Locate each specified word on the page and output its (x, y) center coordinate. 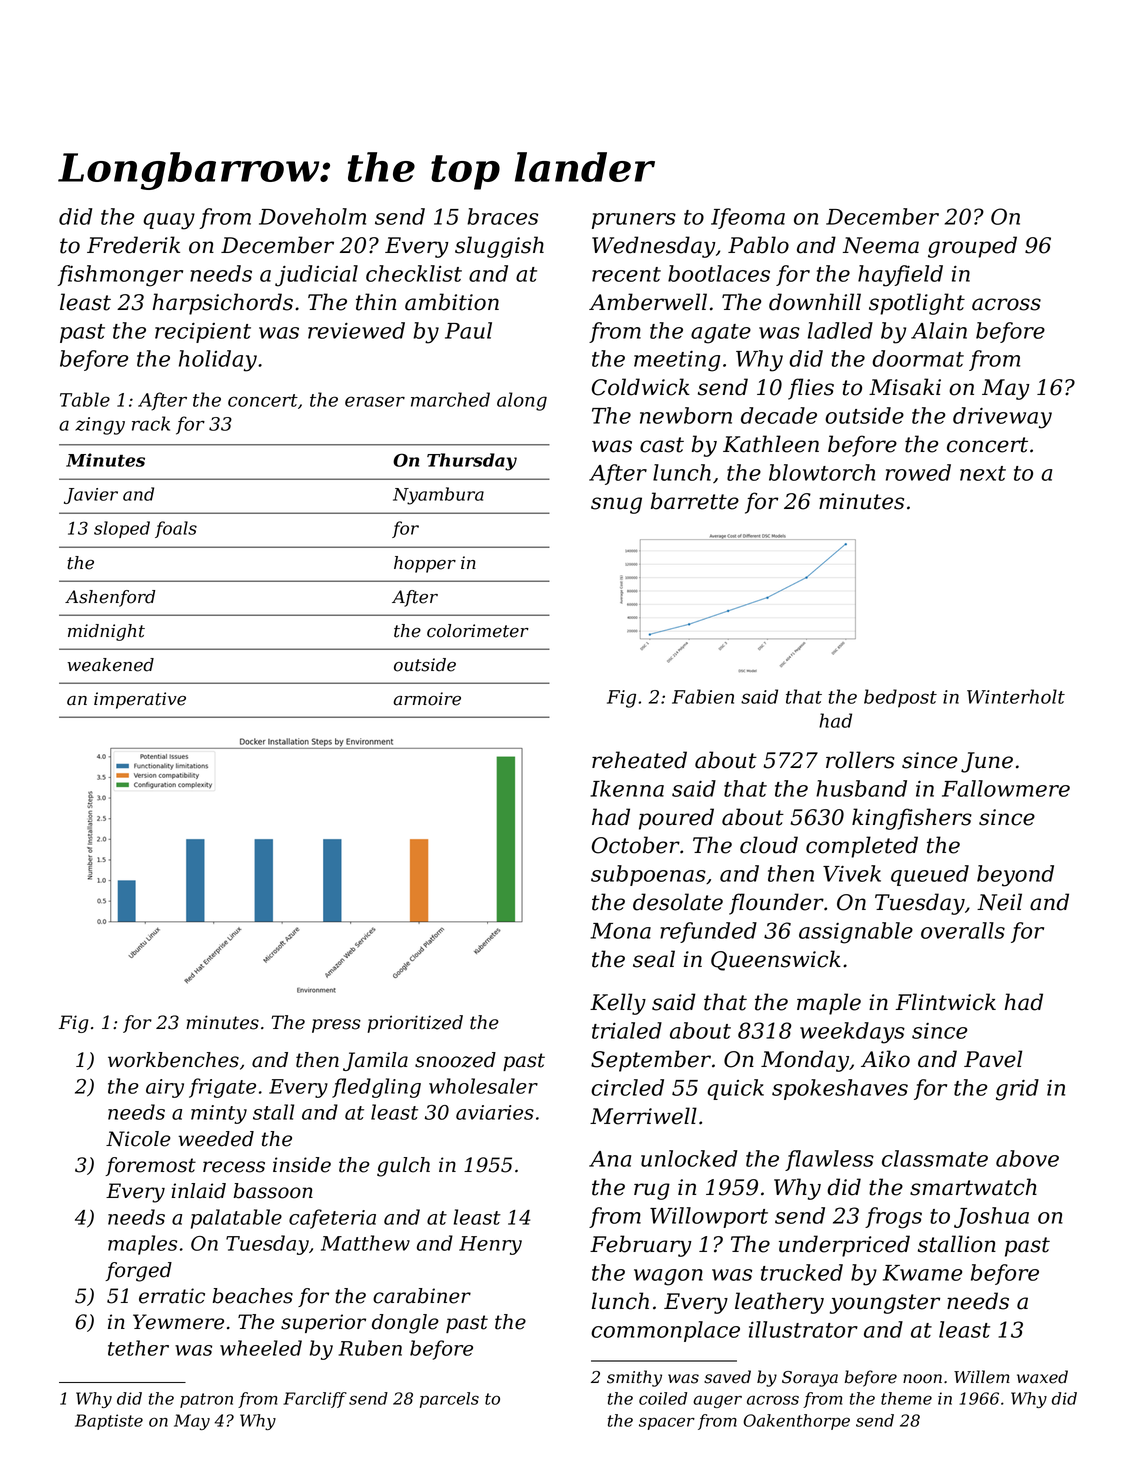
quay (169, 221)
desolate (678, 902)
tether (138, 1348)
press (336, 1026)
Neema (881, 245)
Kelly (618, 1004)
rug (652, 1191)
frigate (222, 1088)
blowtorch (822, 472)
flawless (829, 1160)
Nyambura (438, 496)
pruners (634, 221)
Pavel (993, 1059)
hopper (425, 564)
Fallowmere (1006, 788)
